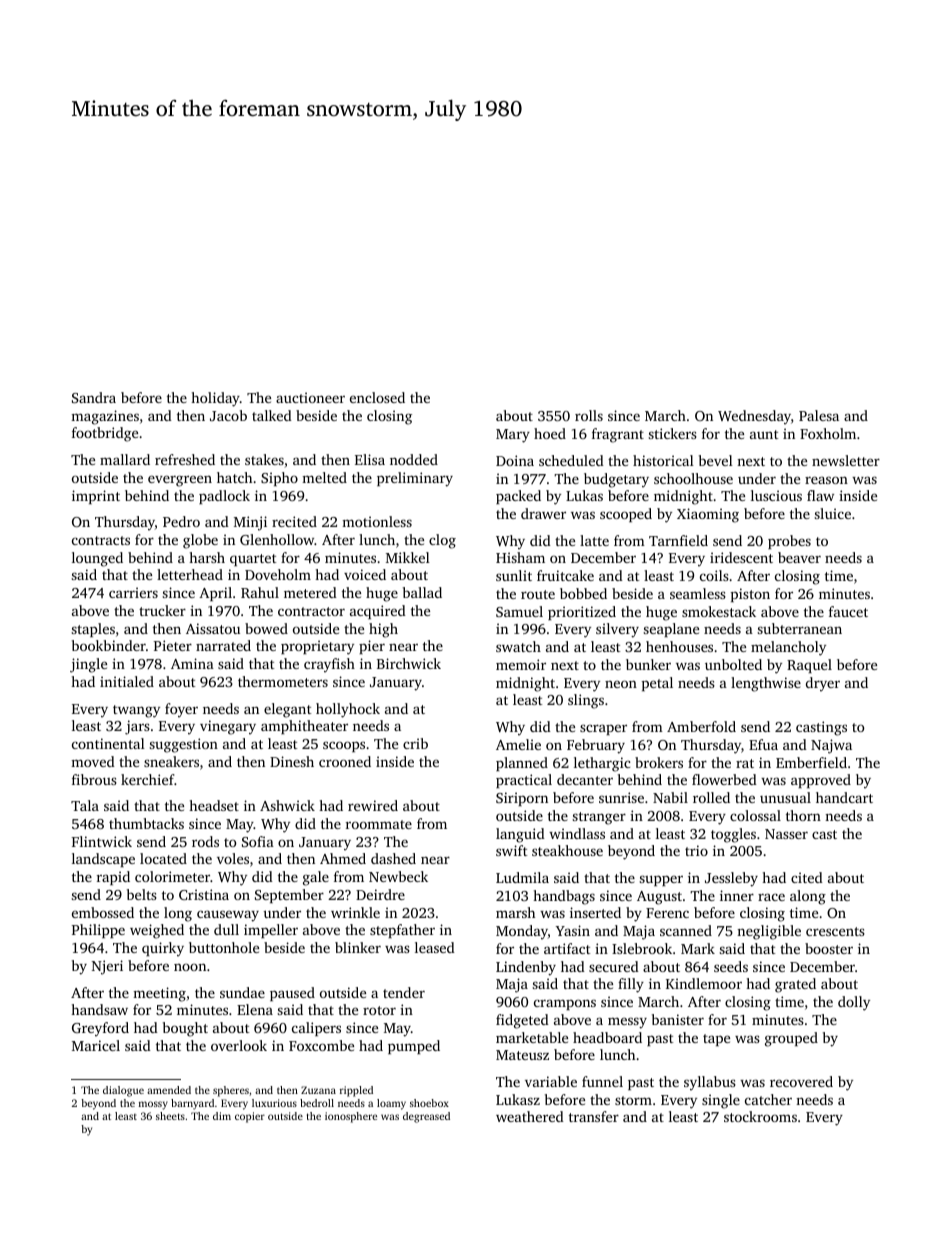 This screenshot has height=1233, width=952. I want to click on enclosed, so click(377, 397).
